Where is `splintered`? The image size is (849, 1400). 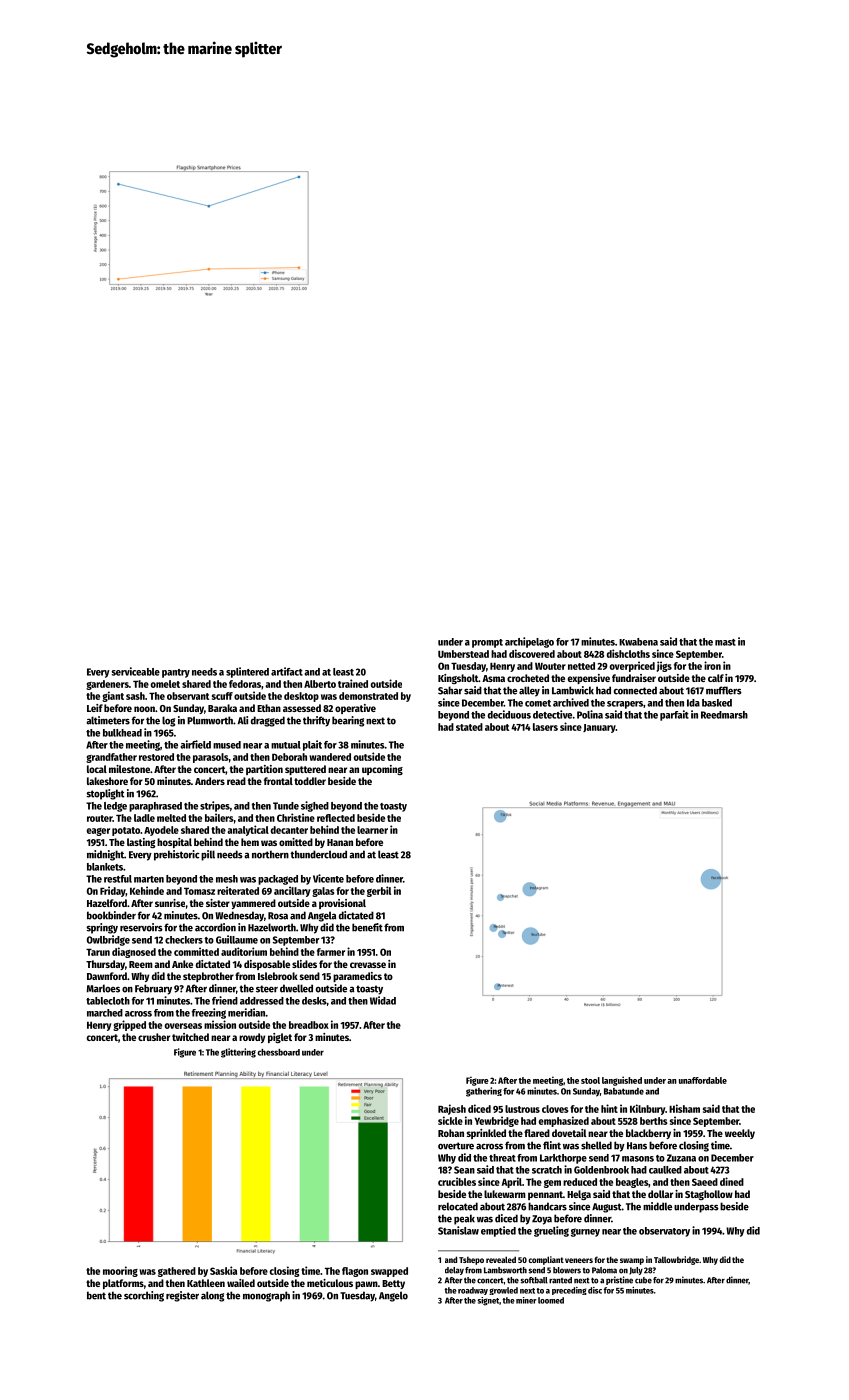 splintered is located at coordinates (247, 672).
